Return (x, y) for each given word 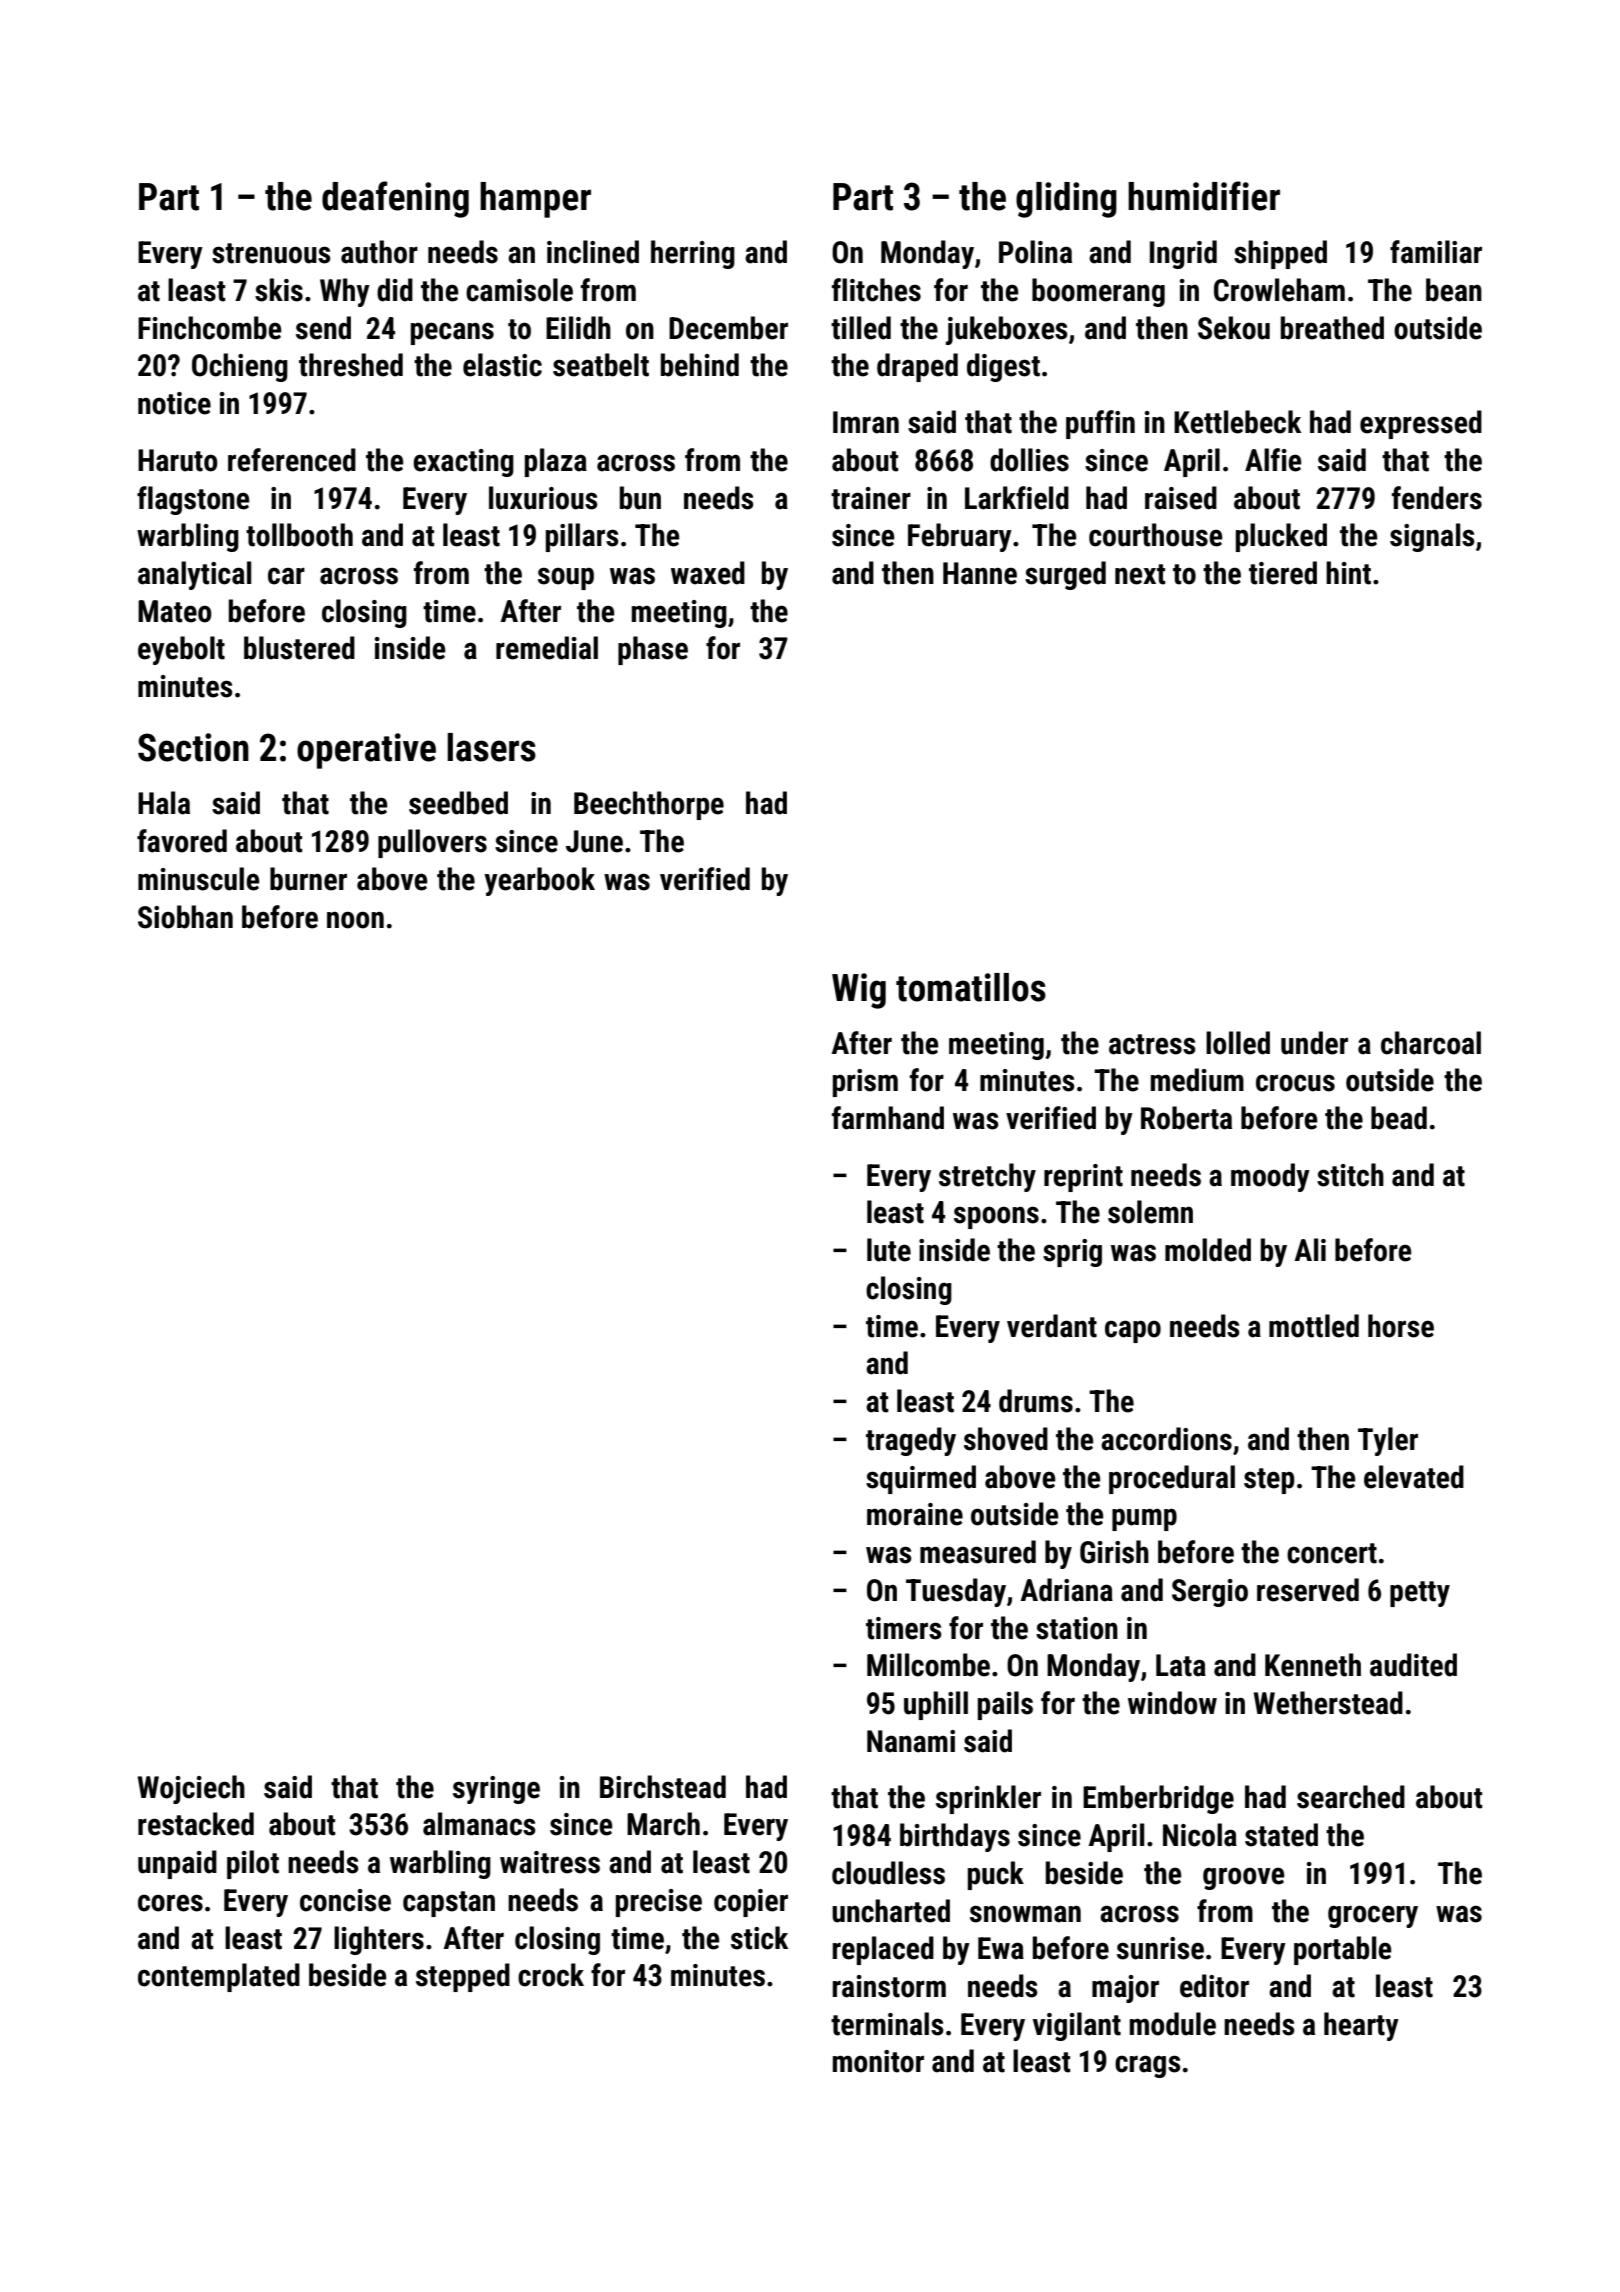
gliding (1066, 200)
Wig (859, 991)
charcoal (1431, 1043)
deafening (395, 199)
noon (355, 920)
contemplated (219, 1977)
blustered (299, 648)
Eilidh (578, 328)
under (1314, 1043)
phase (653, 650)
